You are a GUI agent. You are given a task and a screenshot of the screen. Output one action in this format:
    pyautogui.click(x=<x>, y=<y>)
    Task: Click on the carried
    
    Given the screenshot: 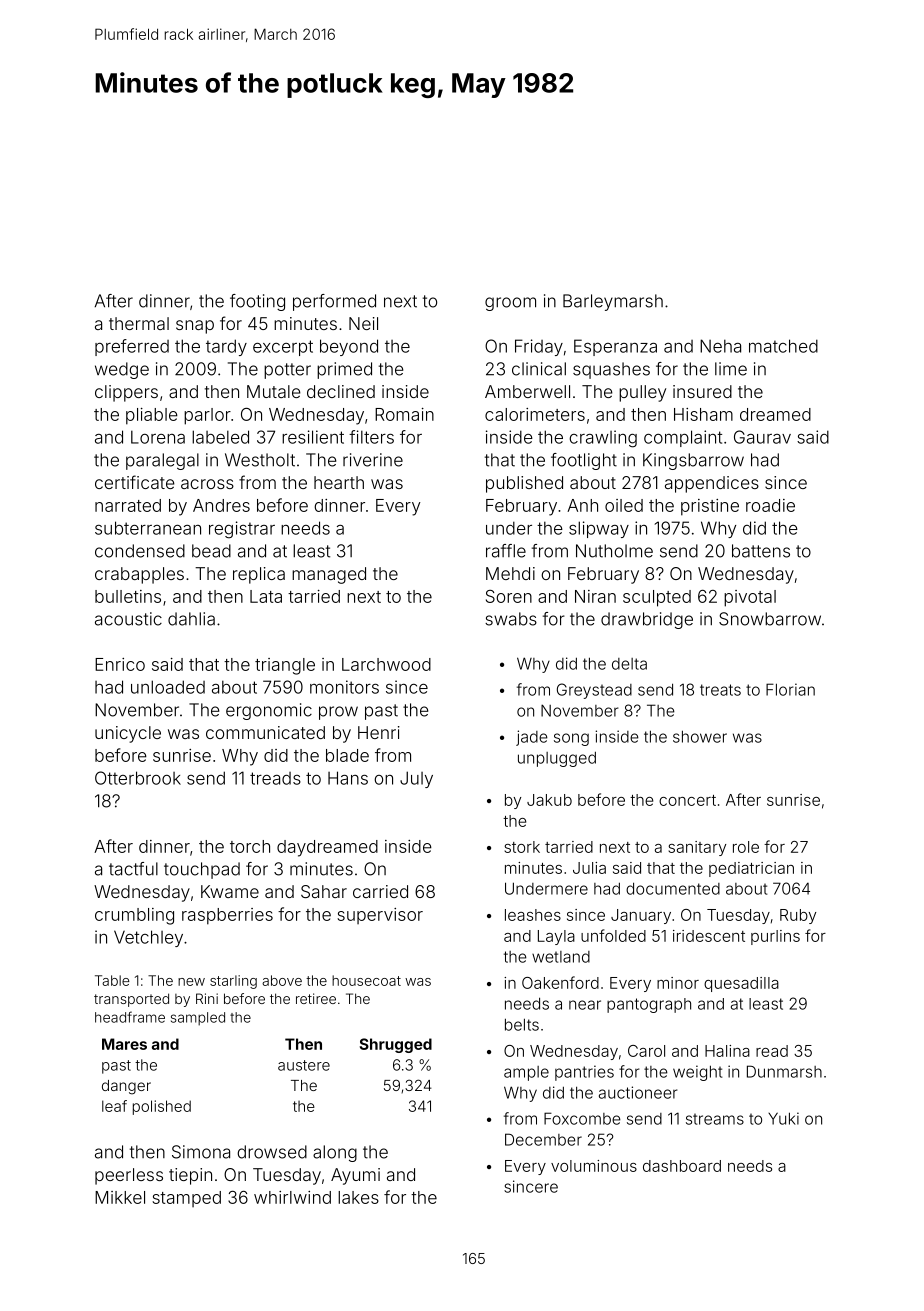 What is the action you would take?
    pyautogui.click(x=380, y=891)
